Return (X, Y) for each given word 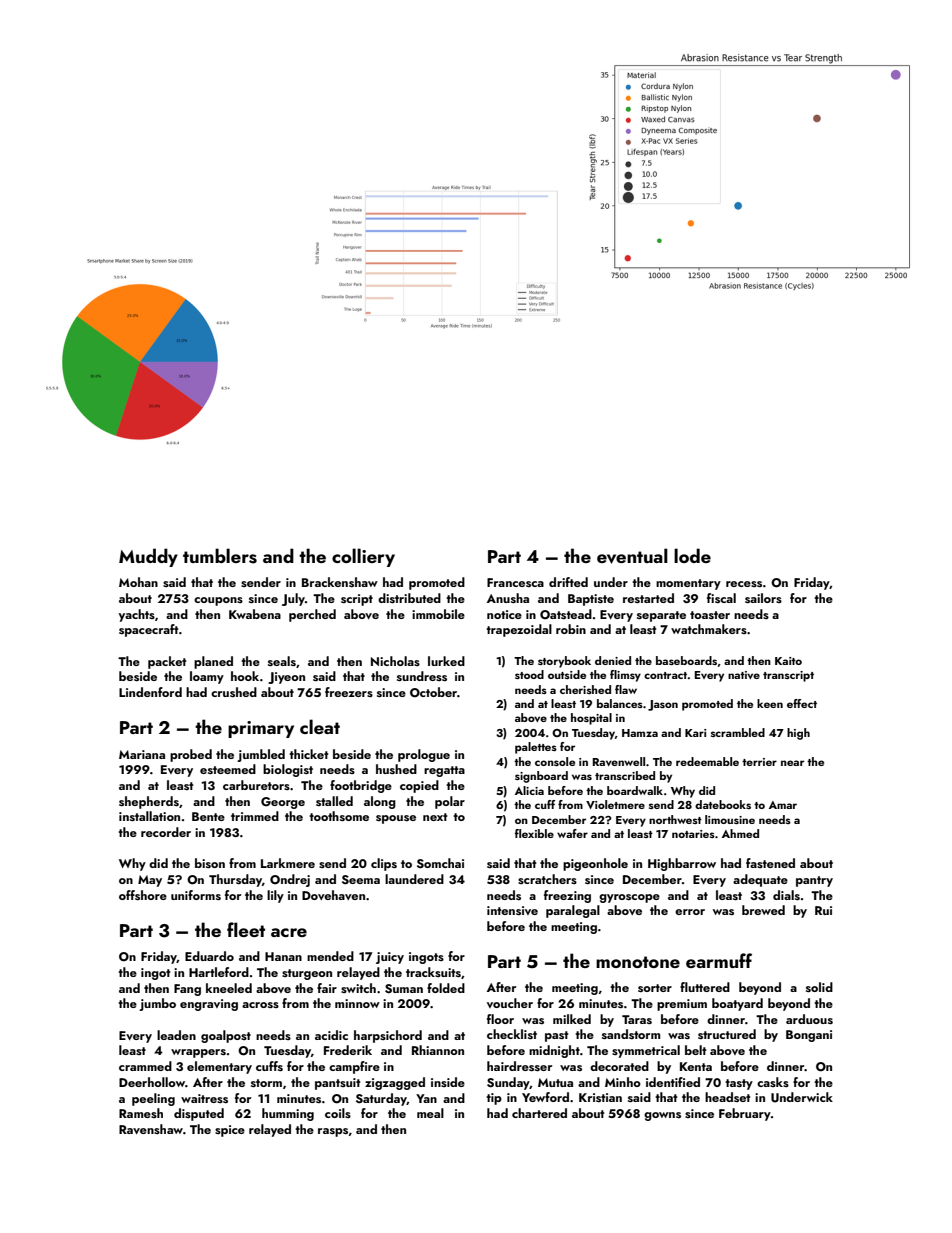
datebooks (723, 804)
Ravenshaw (151, 1129)
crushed (234, 692)
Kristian (600, 1097)
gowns (662, 1116)
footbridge (361, 786)
